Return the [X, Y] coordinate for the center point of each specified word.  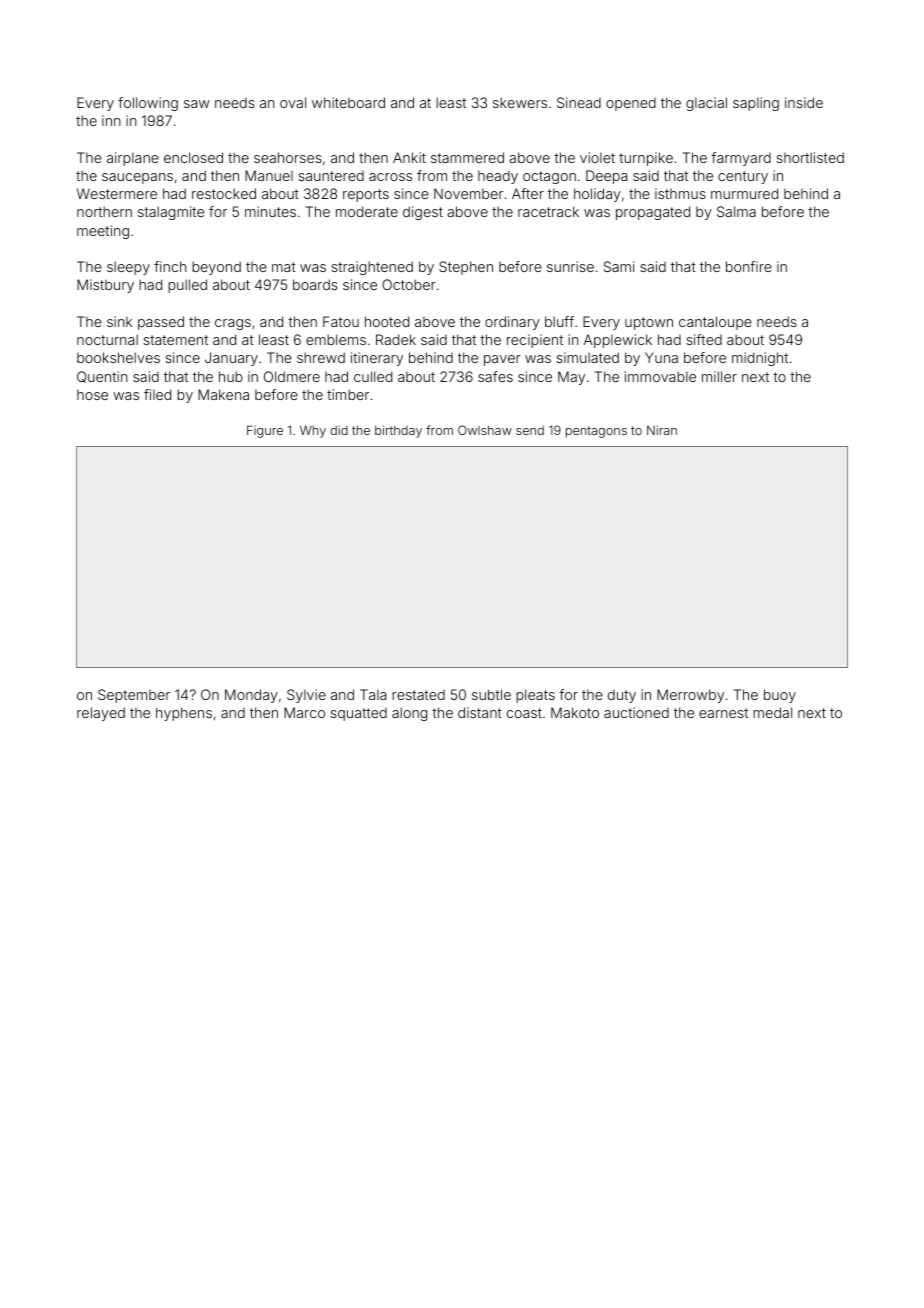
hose [92, 395]
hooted [387, 321]
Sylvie [306, 696]
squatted [358, 714]
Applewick [618, 341]
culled [373, 376]
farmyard [741, 159]
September [134, 696]
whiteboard [348, 102]
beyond [216, 268]
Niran [662, 430]
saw [197, 104]
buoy [780, 696]
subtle [491, 694]
